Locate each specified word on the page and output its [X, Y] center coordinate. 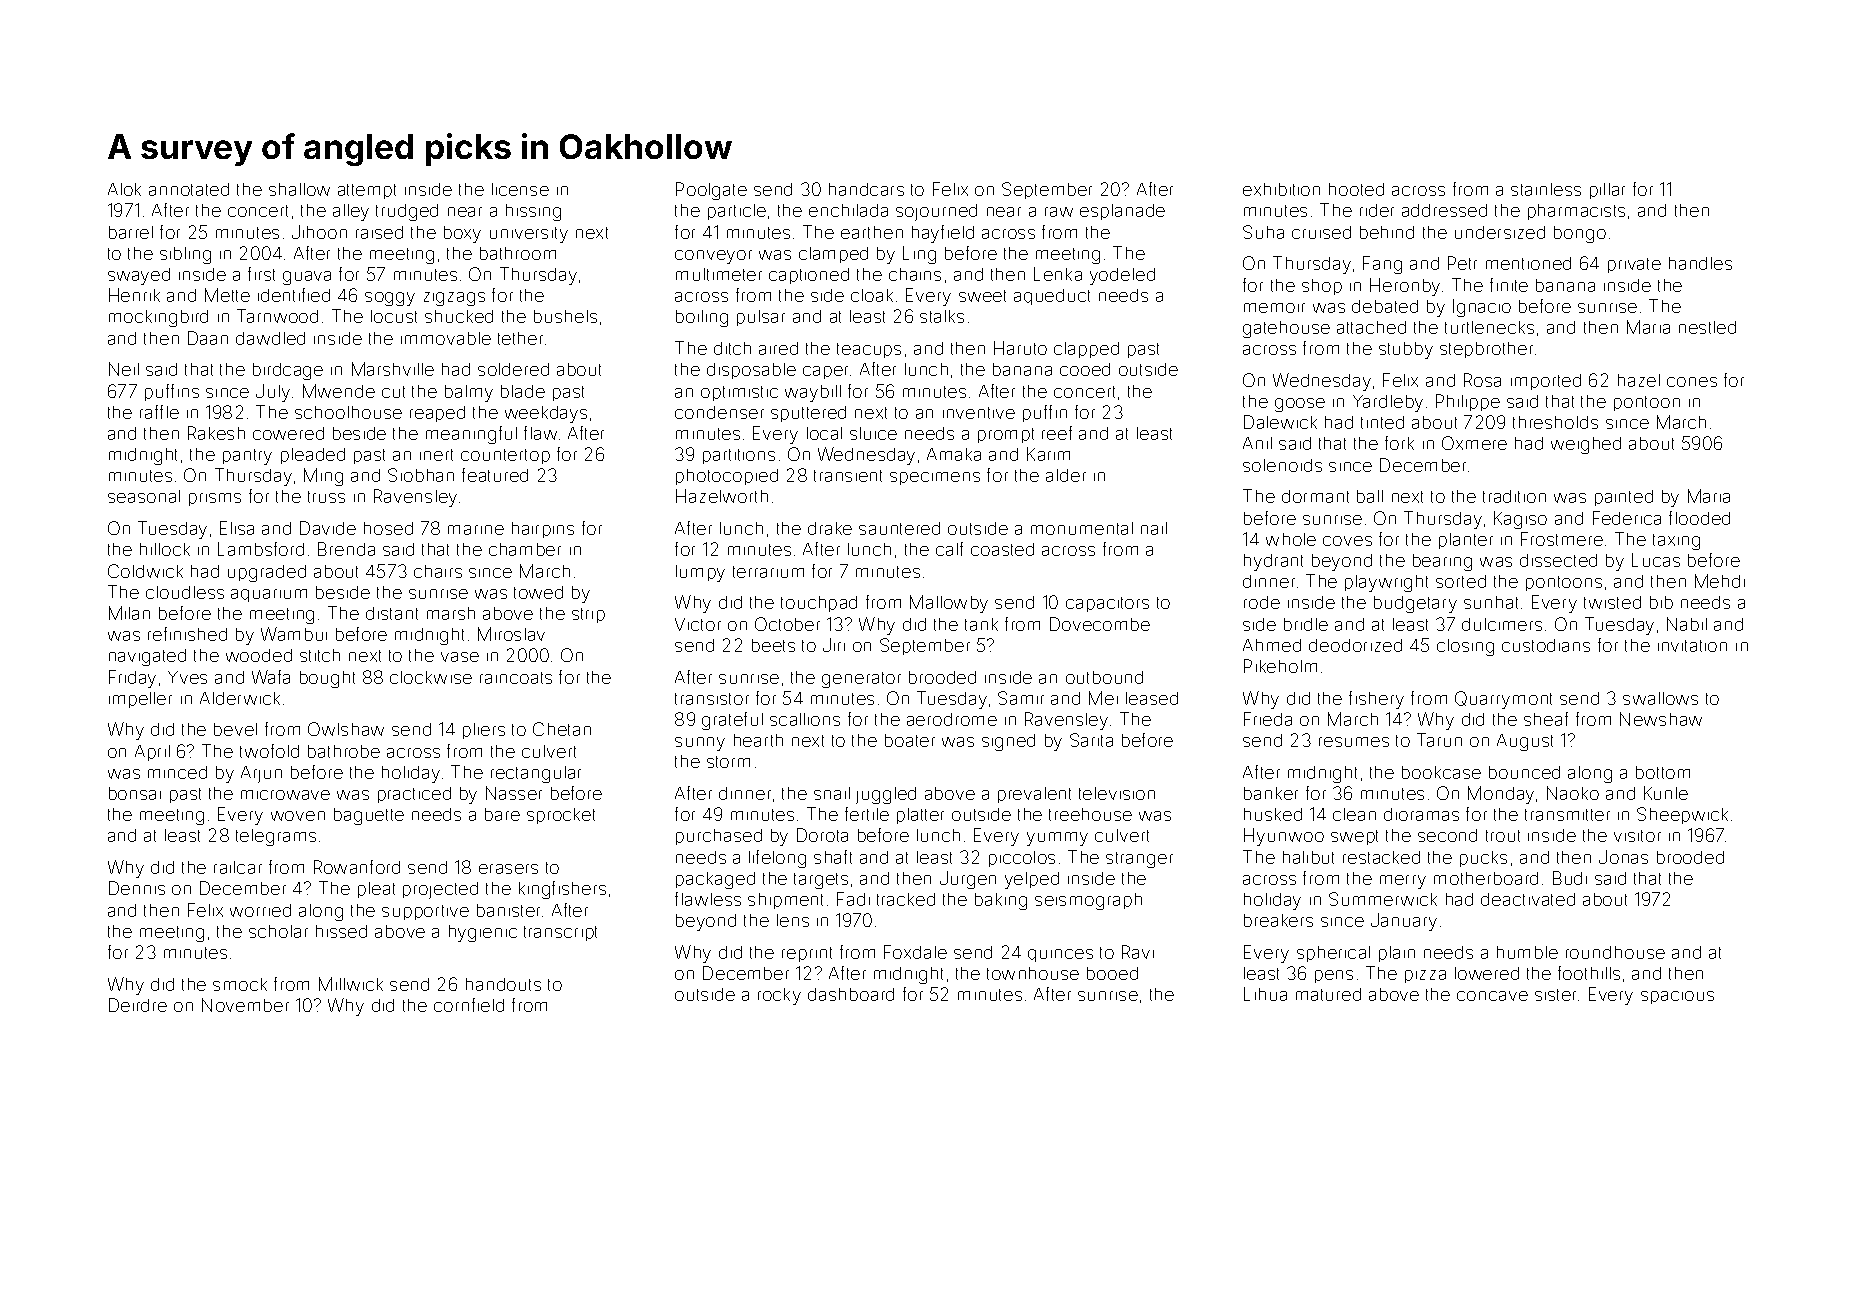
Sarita [1091, 740]
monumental [1082, 528]
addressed [1444, 210]
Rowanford [357, 867]
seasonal [144, 496]
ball [1370, 496]
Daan [208, 338]
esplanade [1122, 212]
